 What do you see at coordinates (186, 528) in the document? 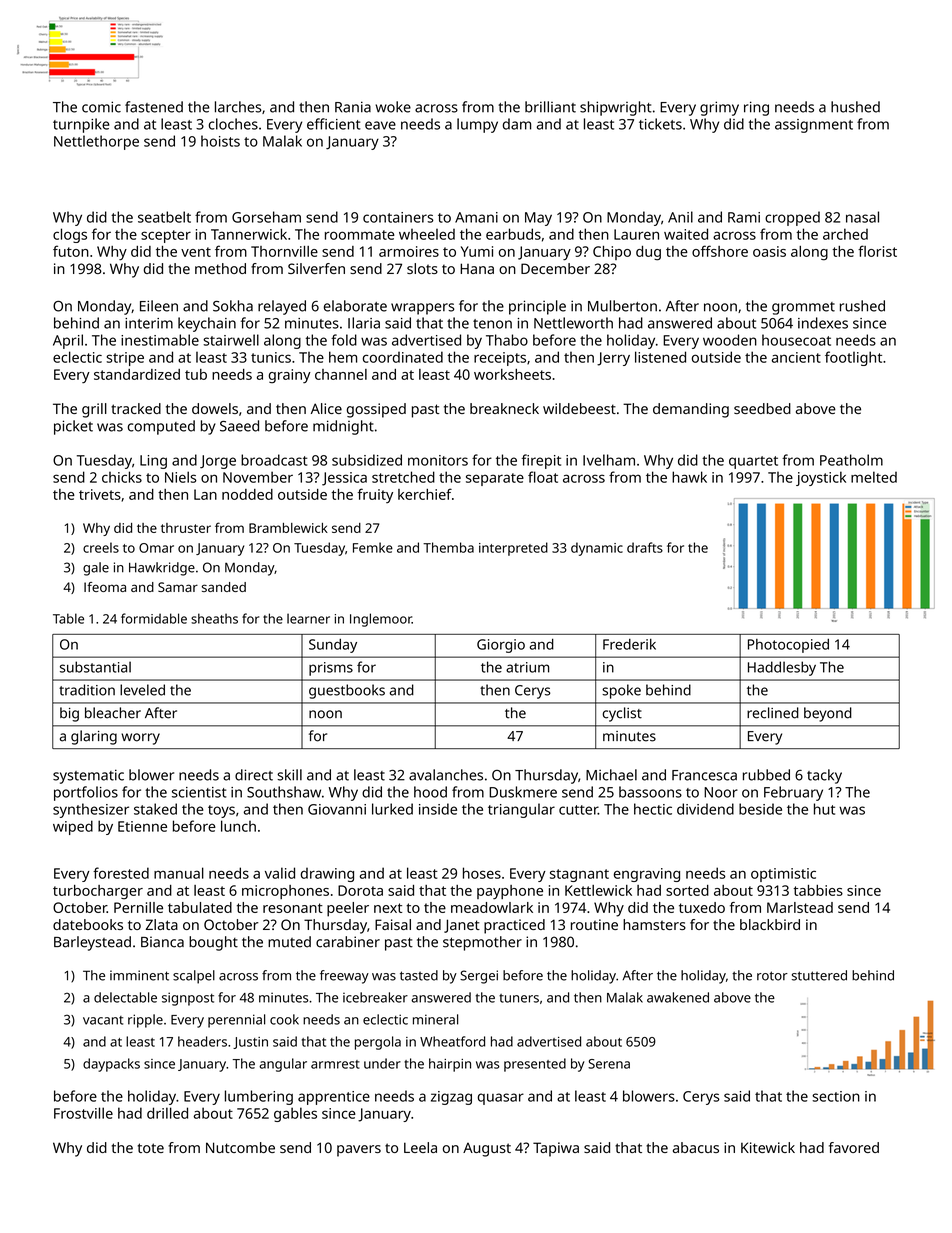
I see `thruster` at bounding box center [186, 528].
